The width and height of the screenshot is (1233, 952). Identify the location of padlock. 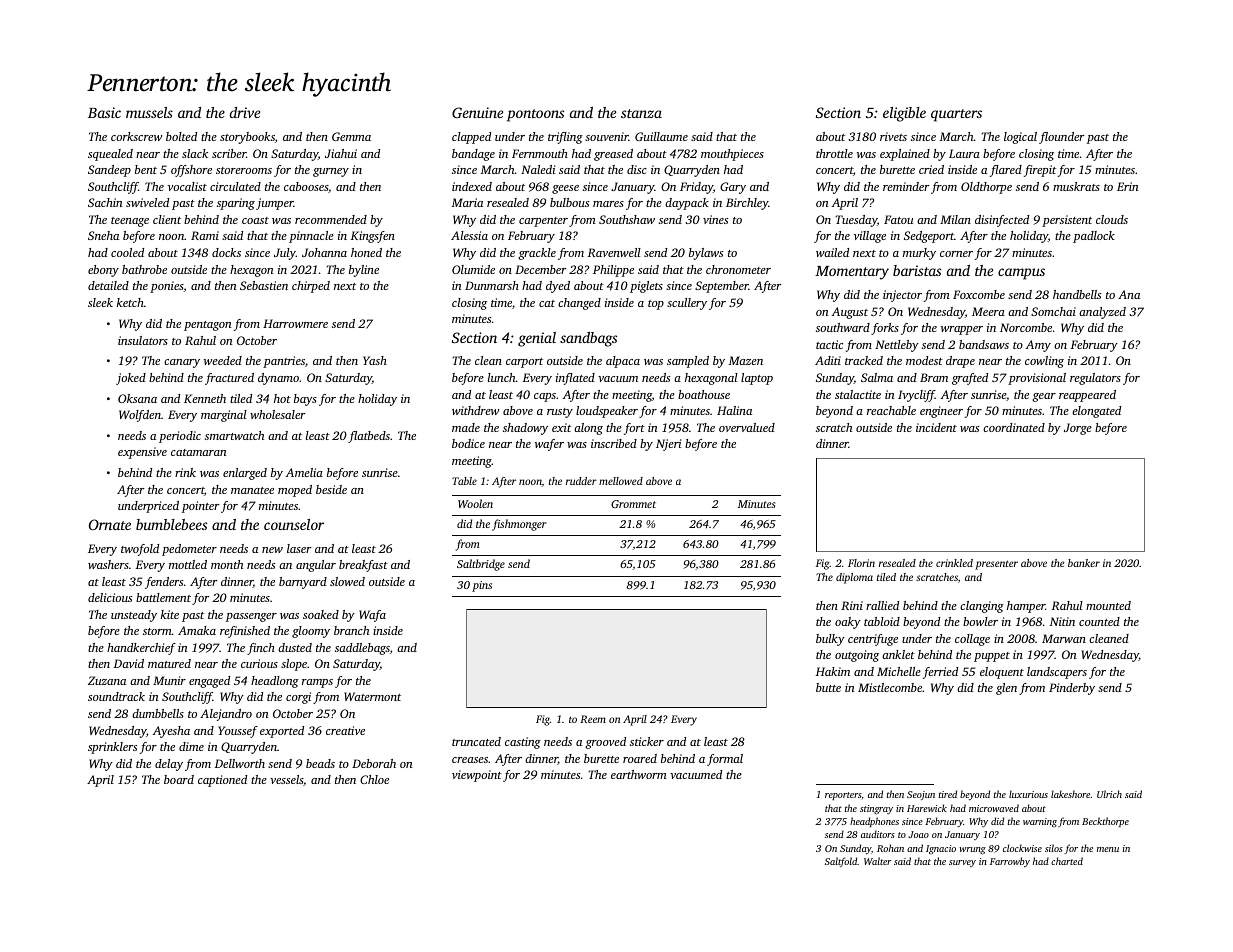
(1094, 237).
